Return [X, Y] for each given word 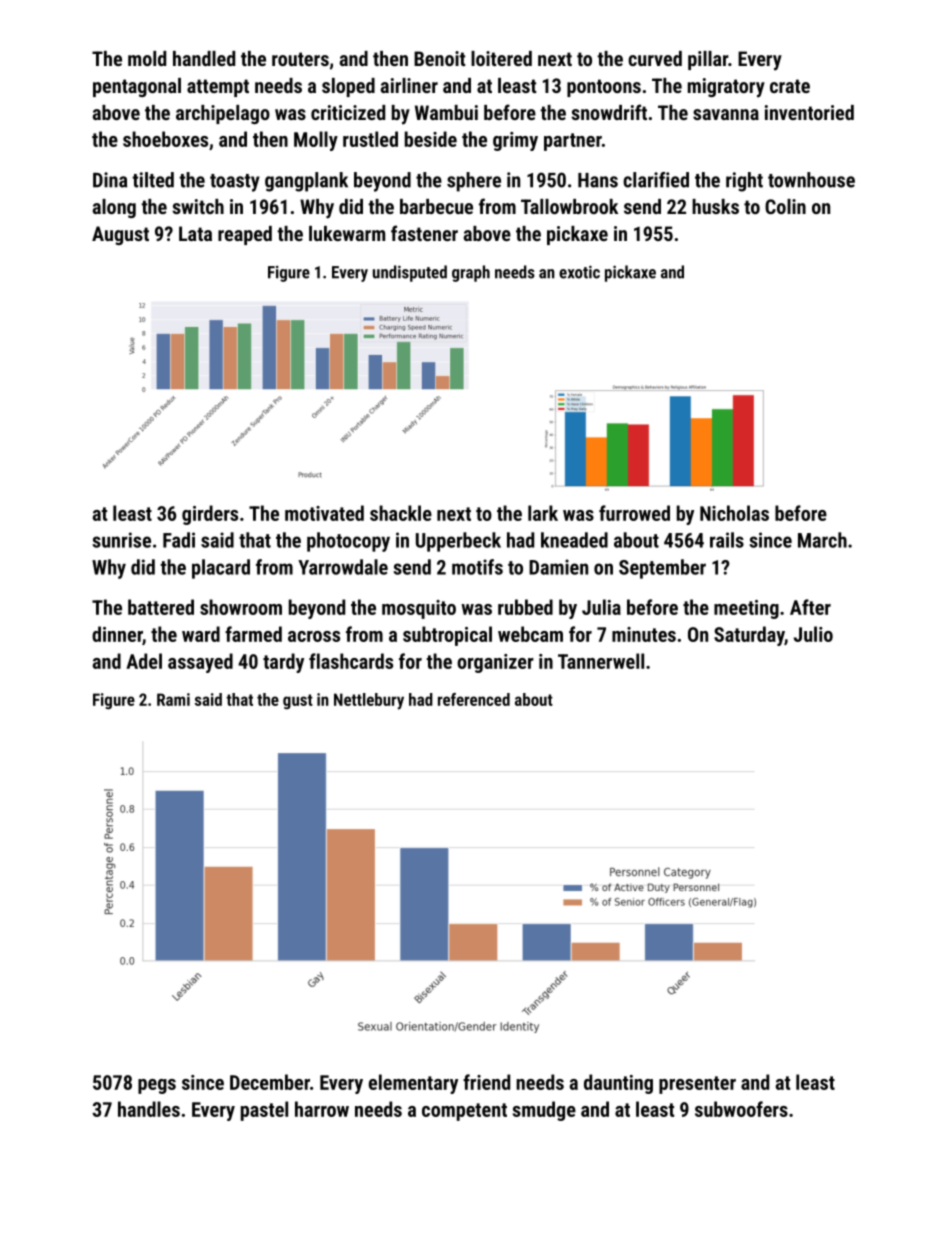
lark [543, 513]
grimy [515, 141]
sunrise [121, 540]
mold [147, 58]
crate [790, 86]
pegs [157, 1086]
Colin [785, 206]
